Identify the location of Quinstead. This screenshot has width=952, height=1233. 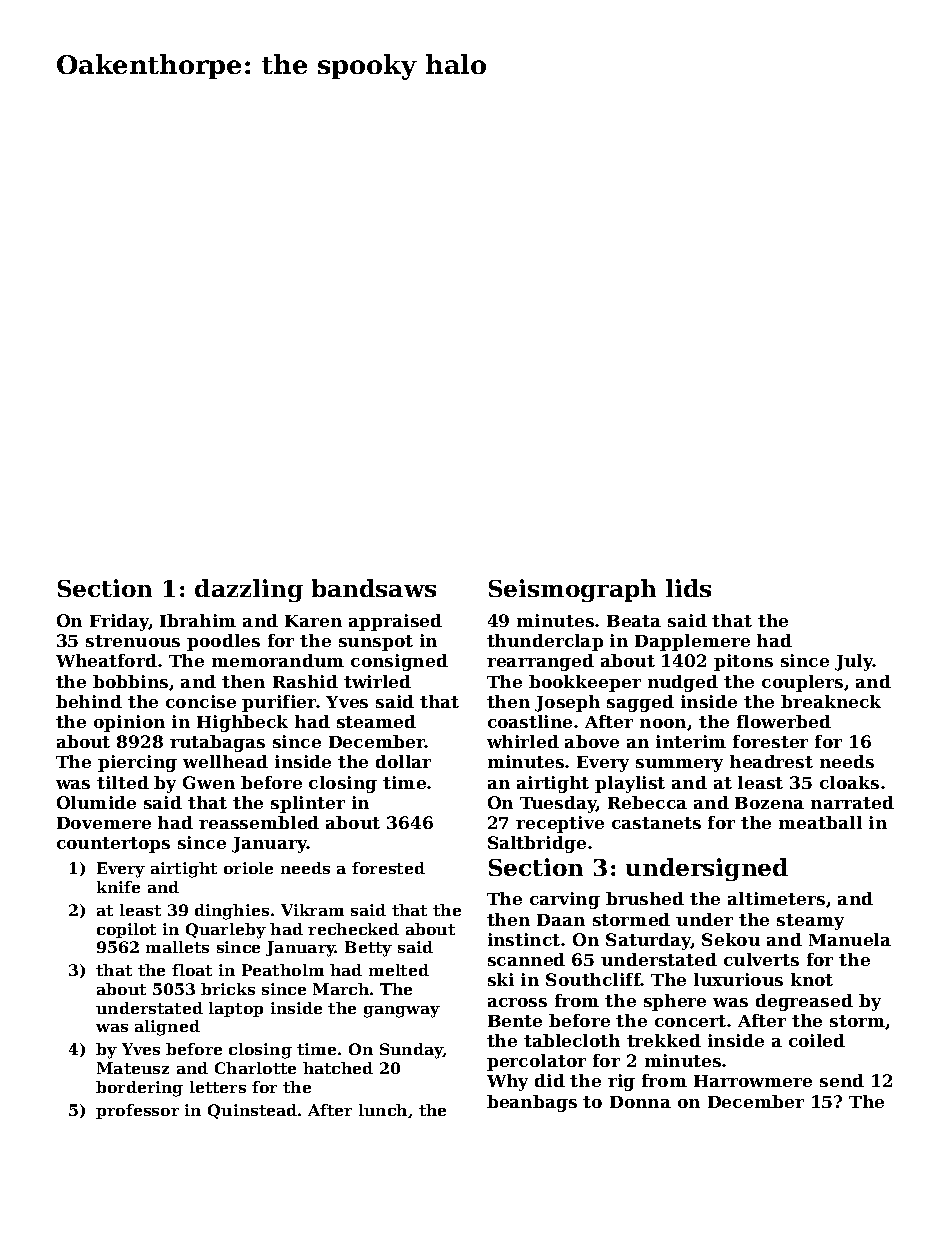
(252, 1111).
